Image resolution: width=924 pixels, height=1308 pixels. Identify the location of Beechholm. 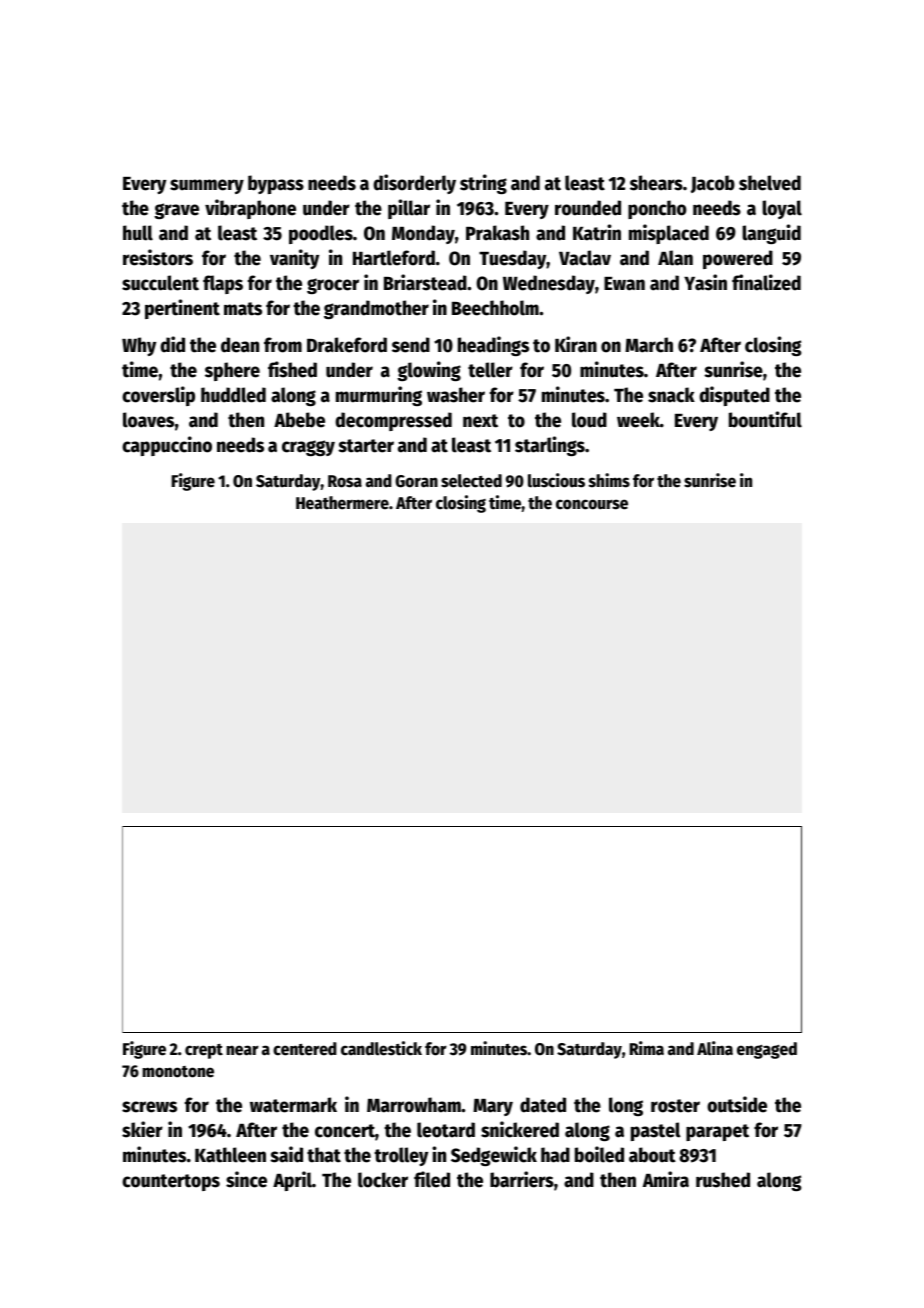
(495, 308).
